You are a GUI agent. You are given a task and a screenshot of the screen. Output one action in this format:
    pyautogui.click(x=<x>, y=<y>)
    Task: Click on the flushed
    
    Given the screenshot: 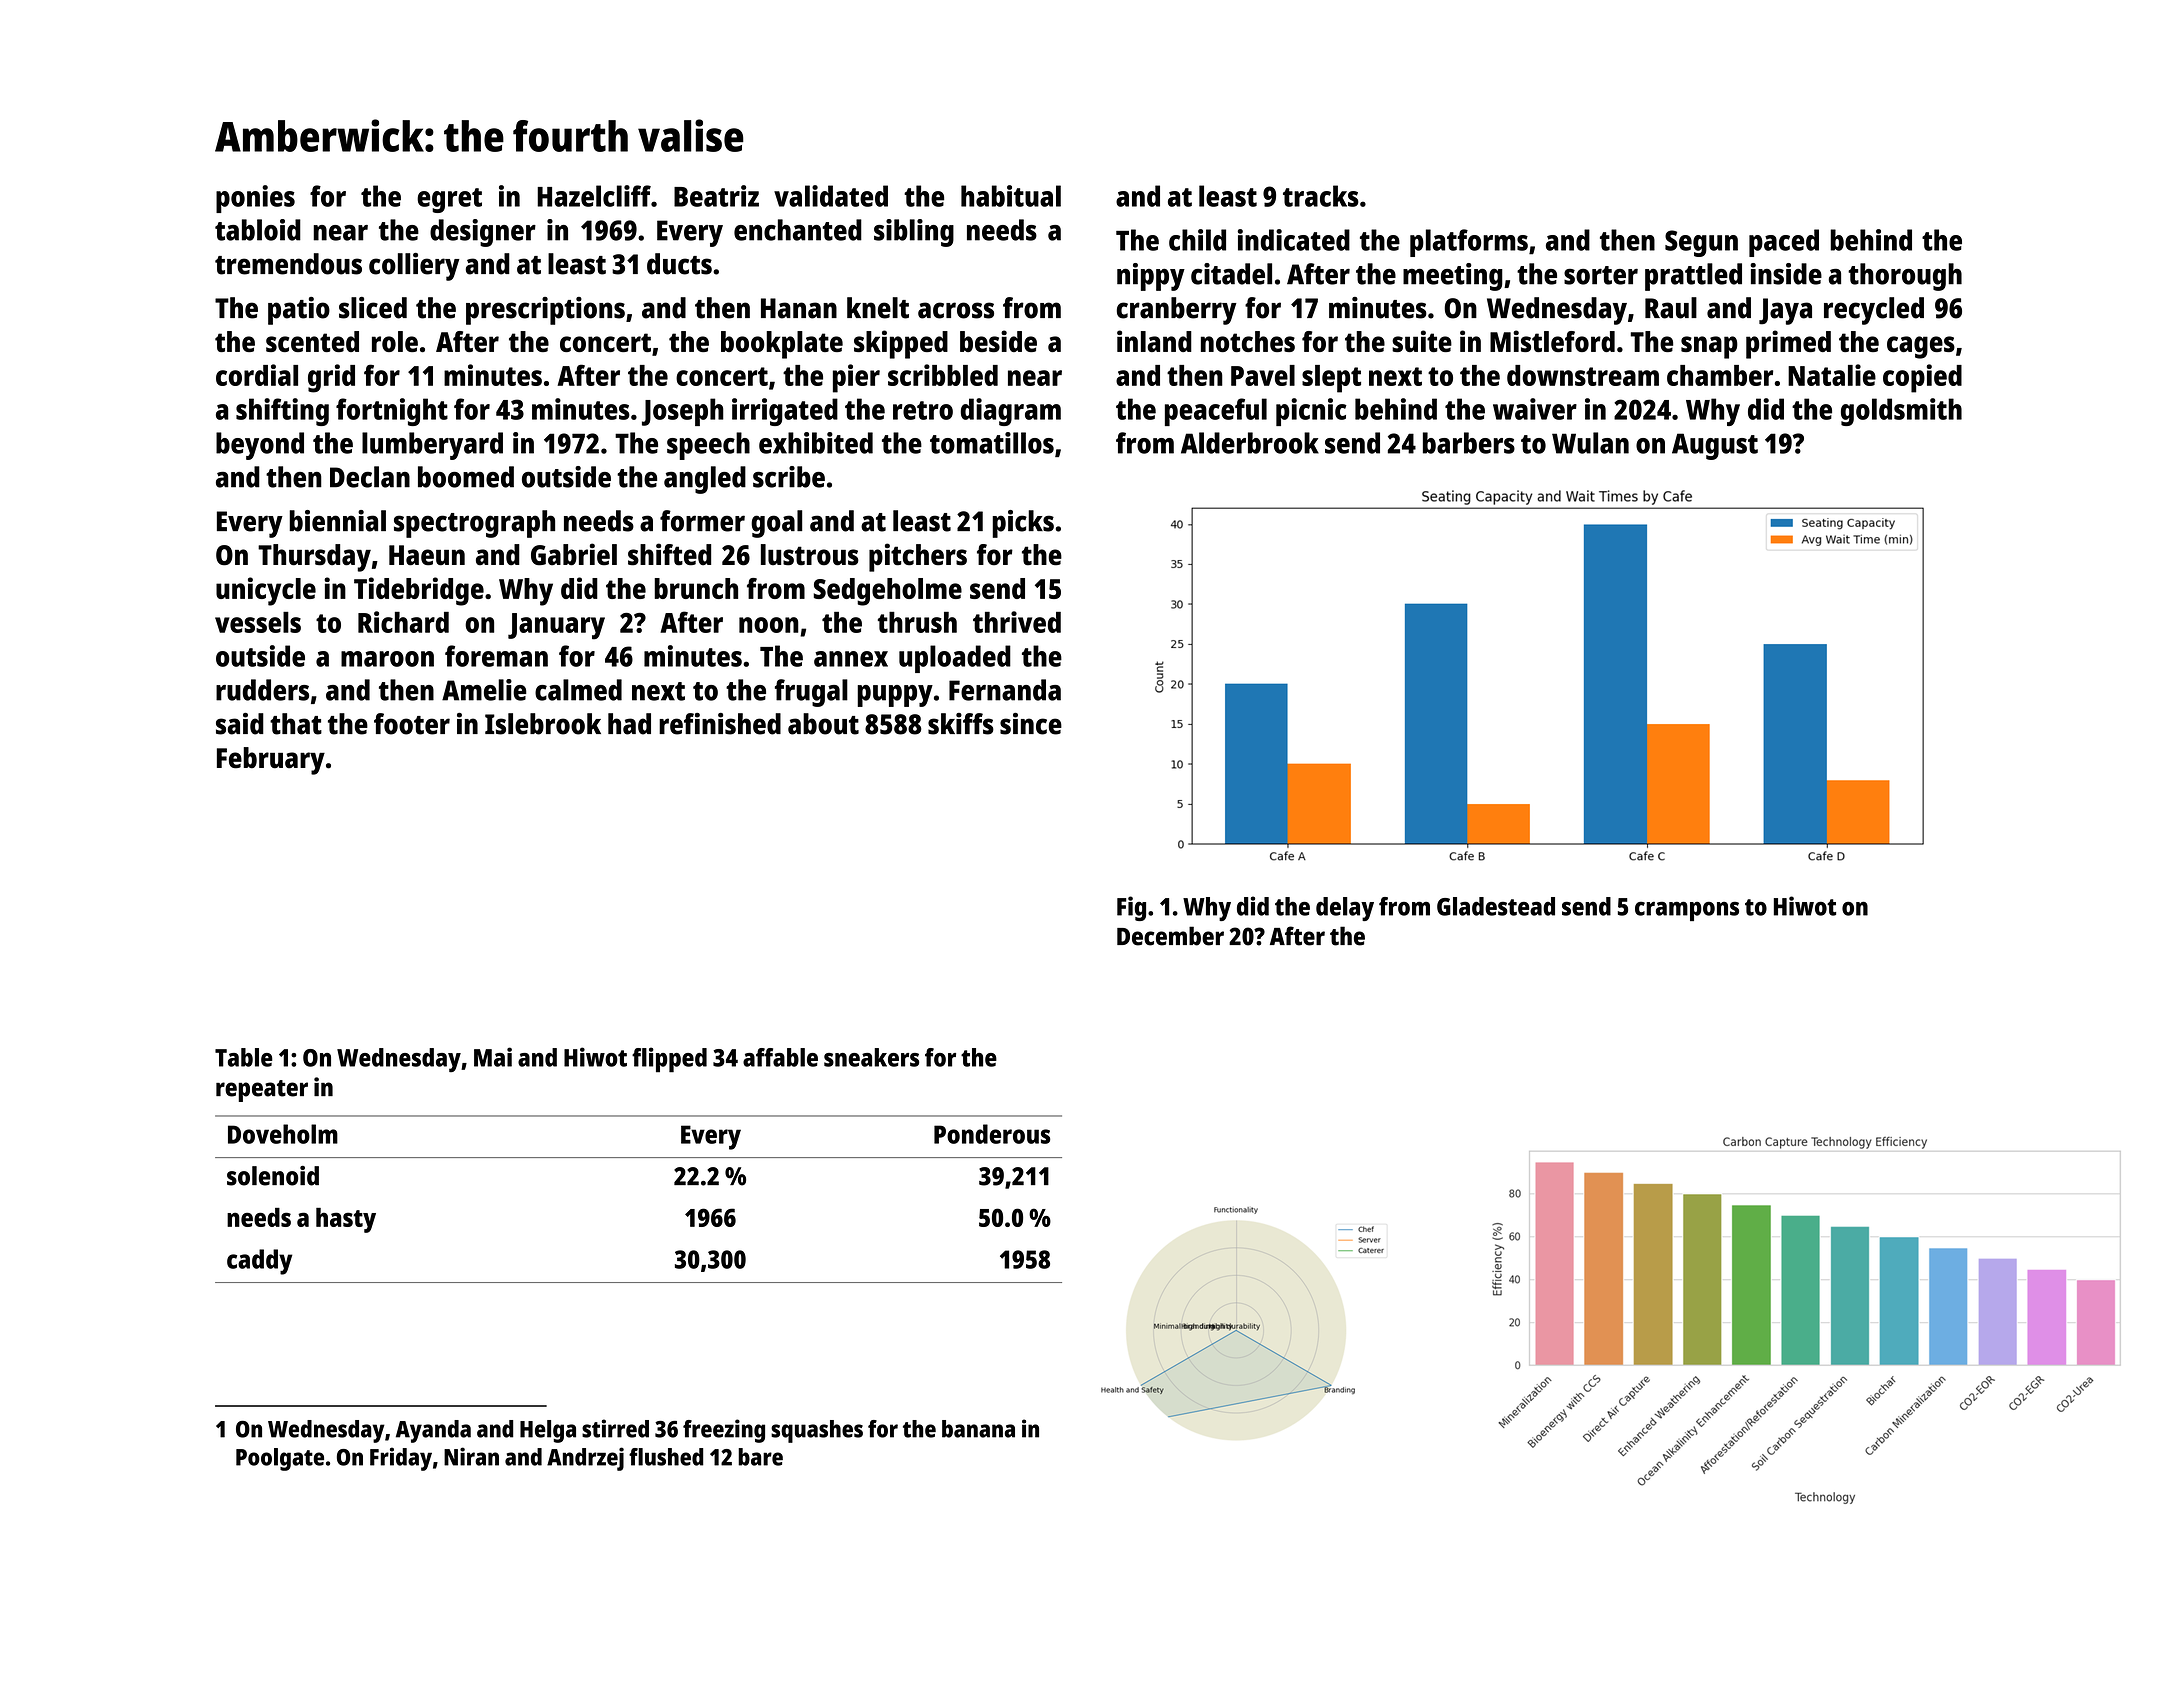 What is the action you would take?
    pyautogui.click(x=666, y=1457)
